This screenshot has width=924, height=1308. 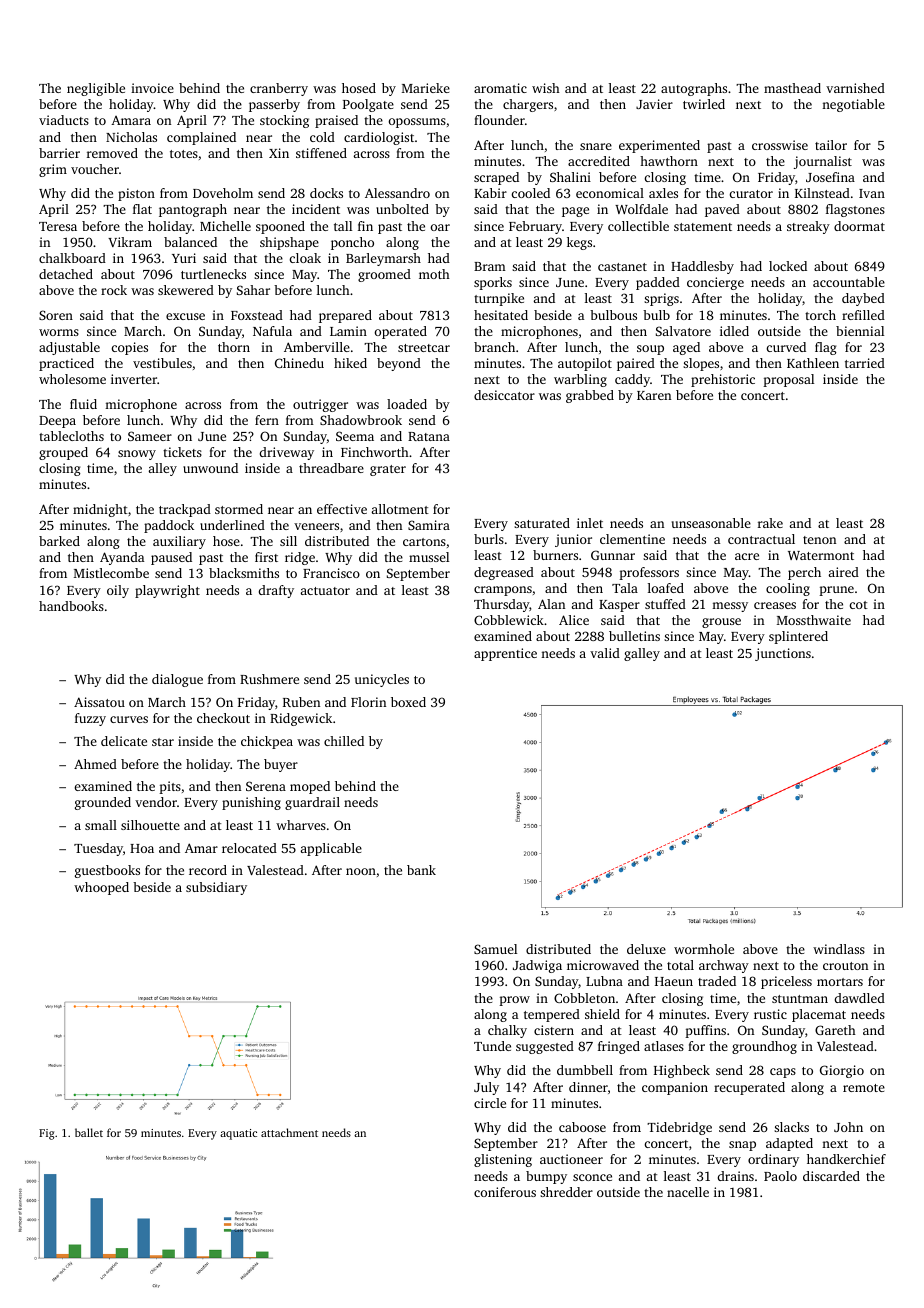 I want to click on junctions, so click(x=783, y=654).
